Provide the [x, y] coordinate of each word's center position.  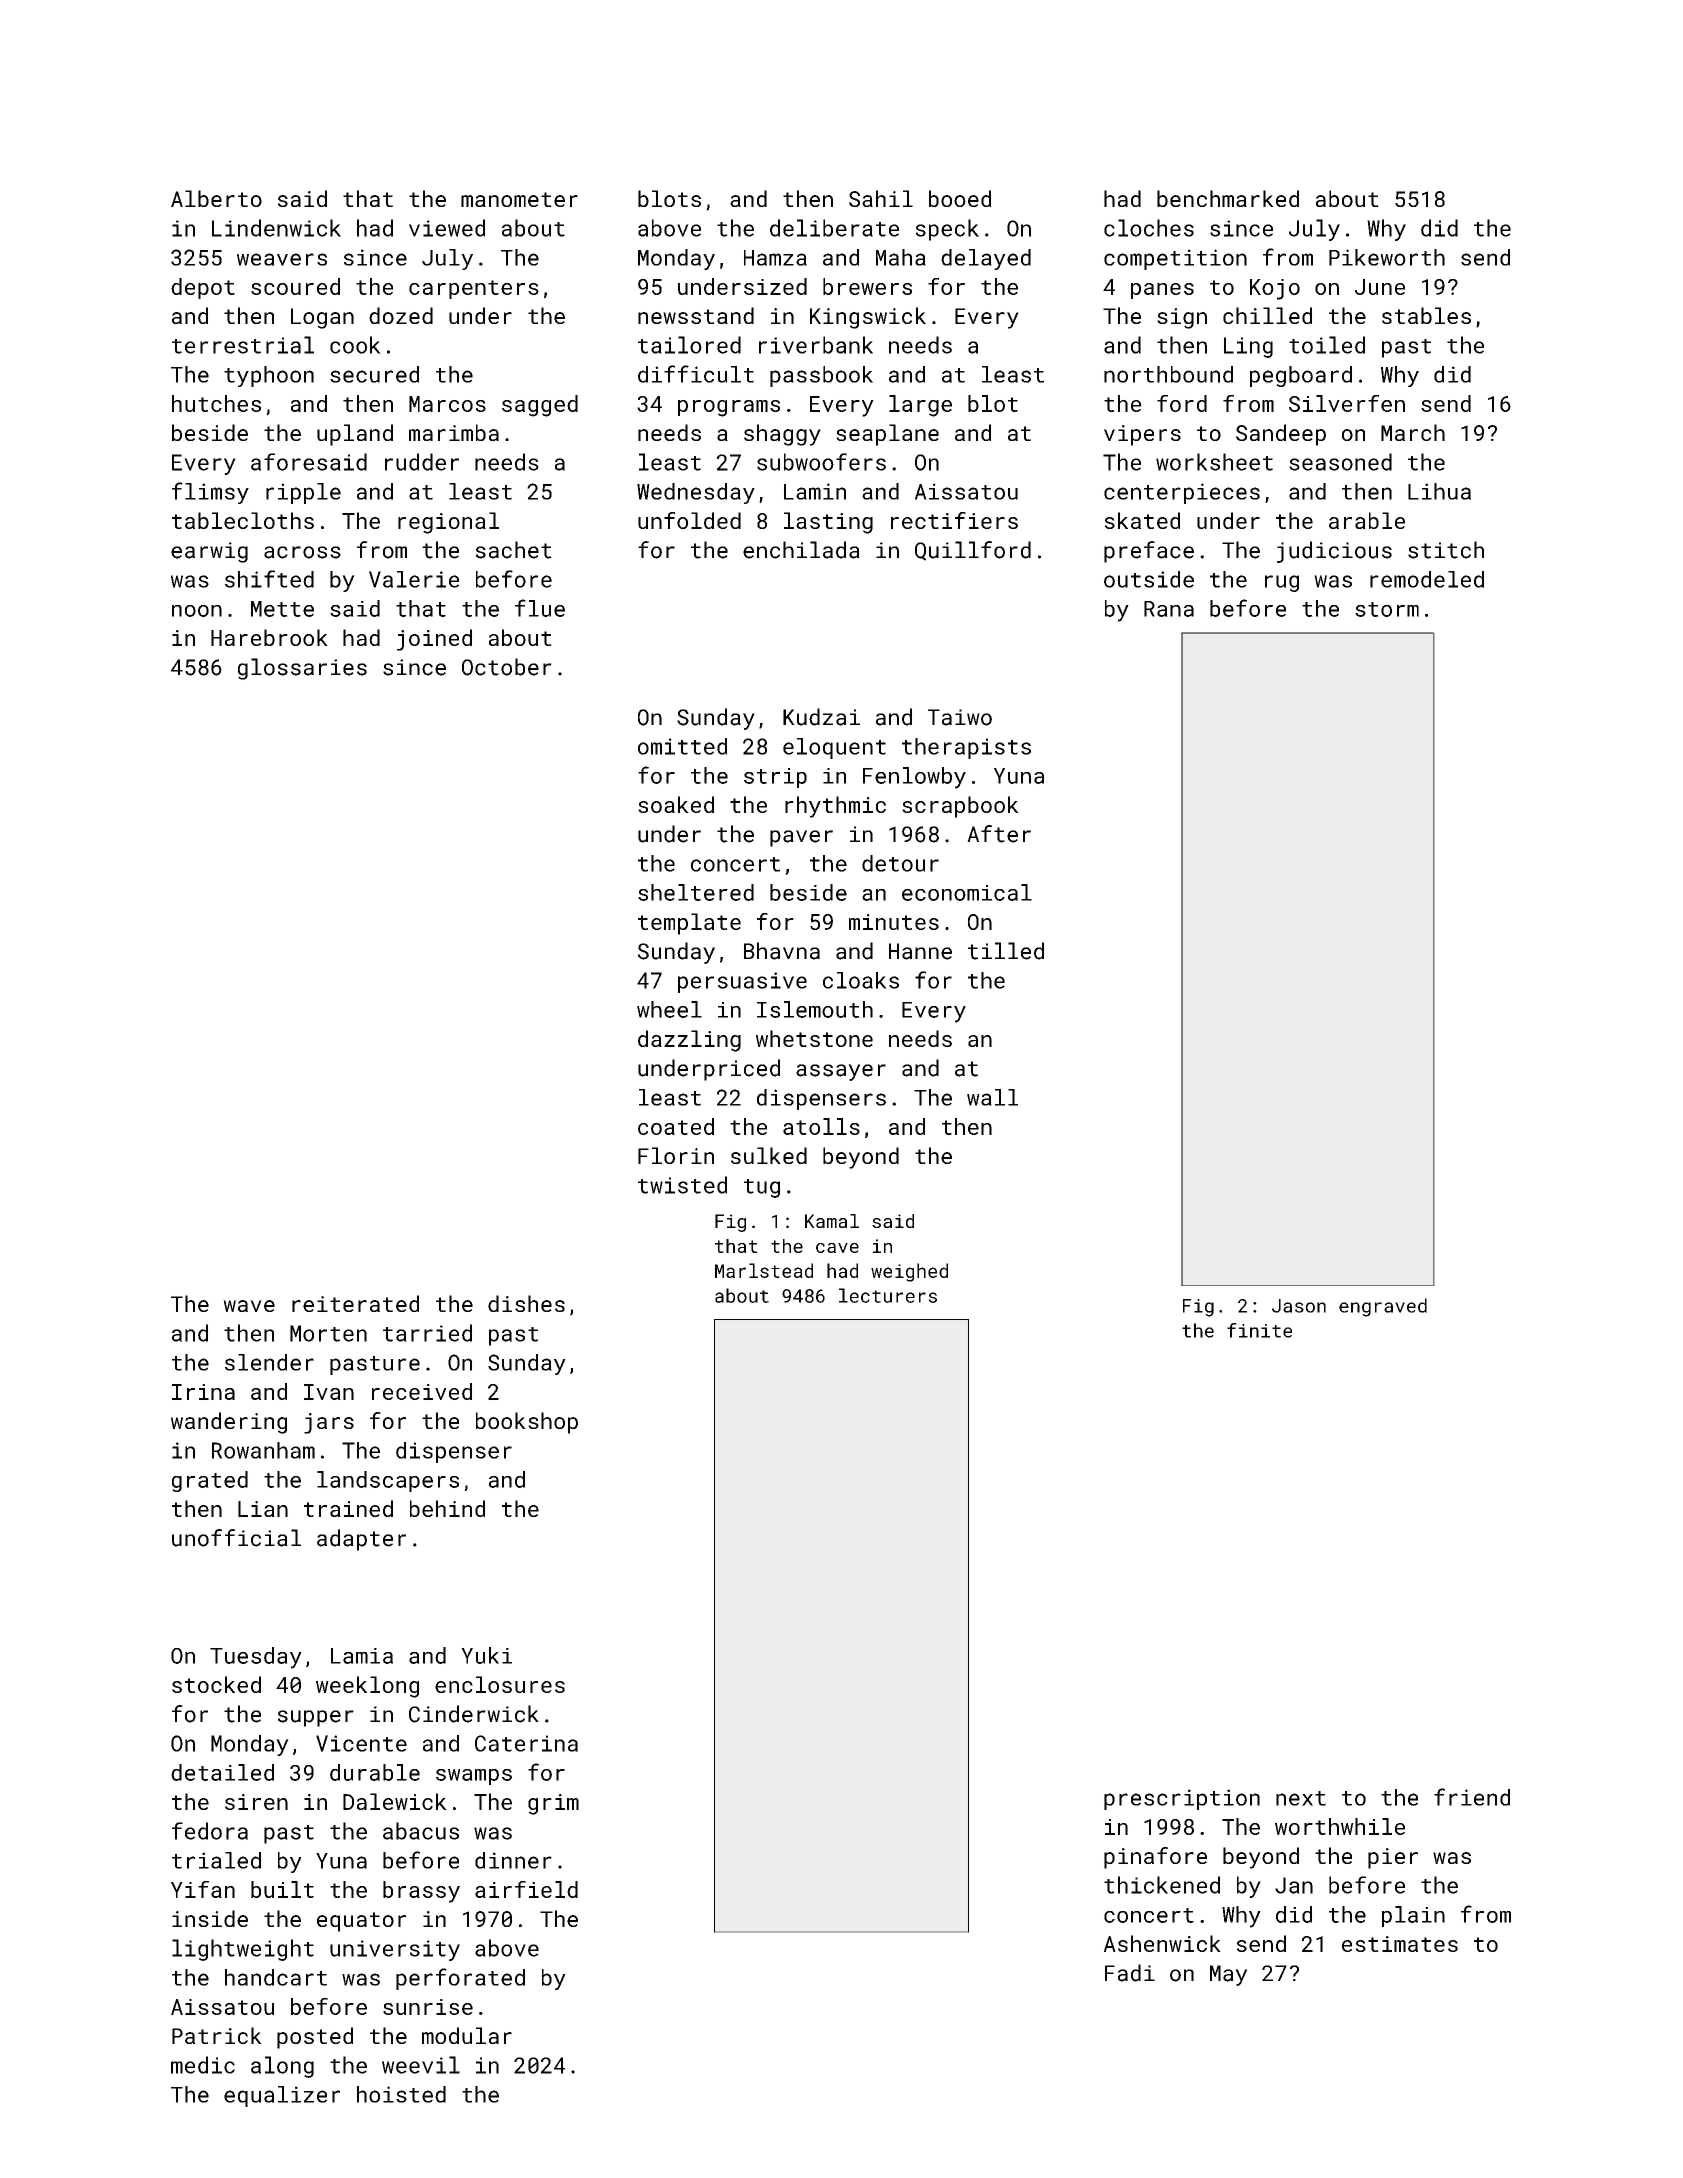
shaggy [782, 435]
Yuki [486, 1655]
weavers [282, 259]
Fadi [1130, 1973]
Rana [1169, 609]
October [507, 667]
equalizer [282, 2096]
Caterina [526, 1743]
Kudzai [821, 717]
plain [1413, 1916]
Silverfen [1347, 403]
